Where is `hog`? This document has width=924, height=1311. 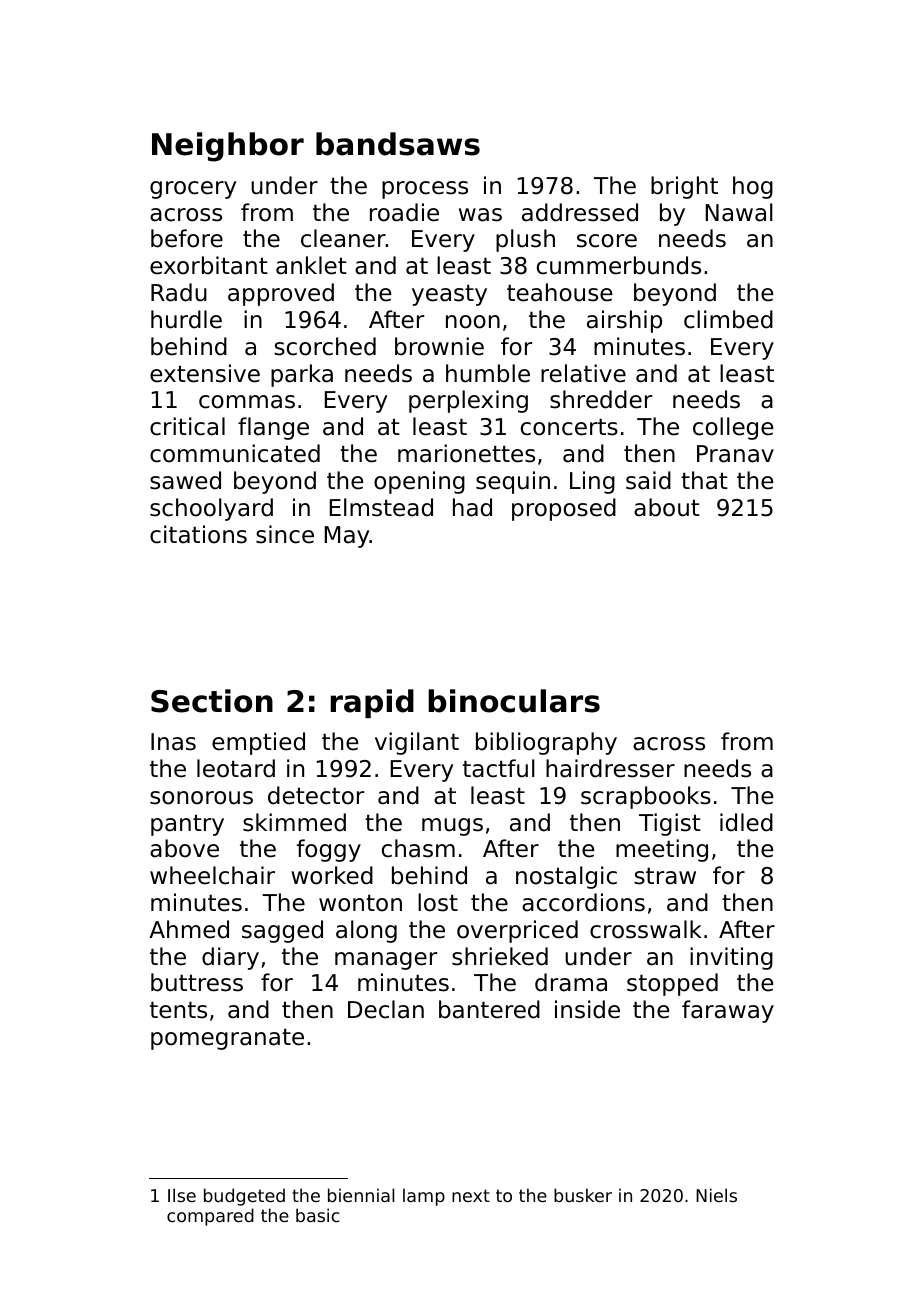 hog is located at coordinates (753, 187).
